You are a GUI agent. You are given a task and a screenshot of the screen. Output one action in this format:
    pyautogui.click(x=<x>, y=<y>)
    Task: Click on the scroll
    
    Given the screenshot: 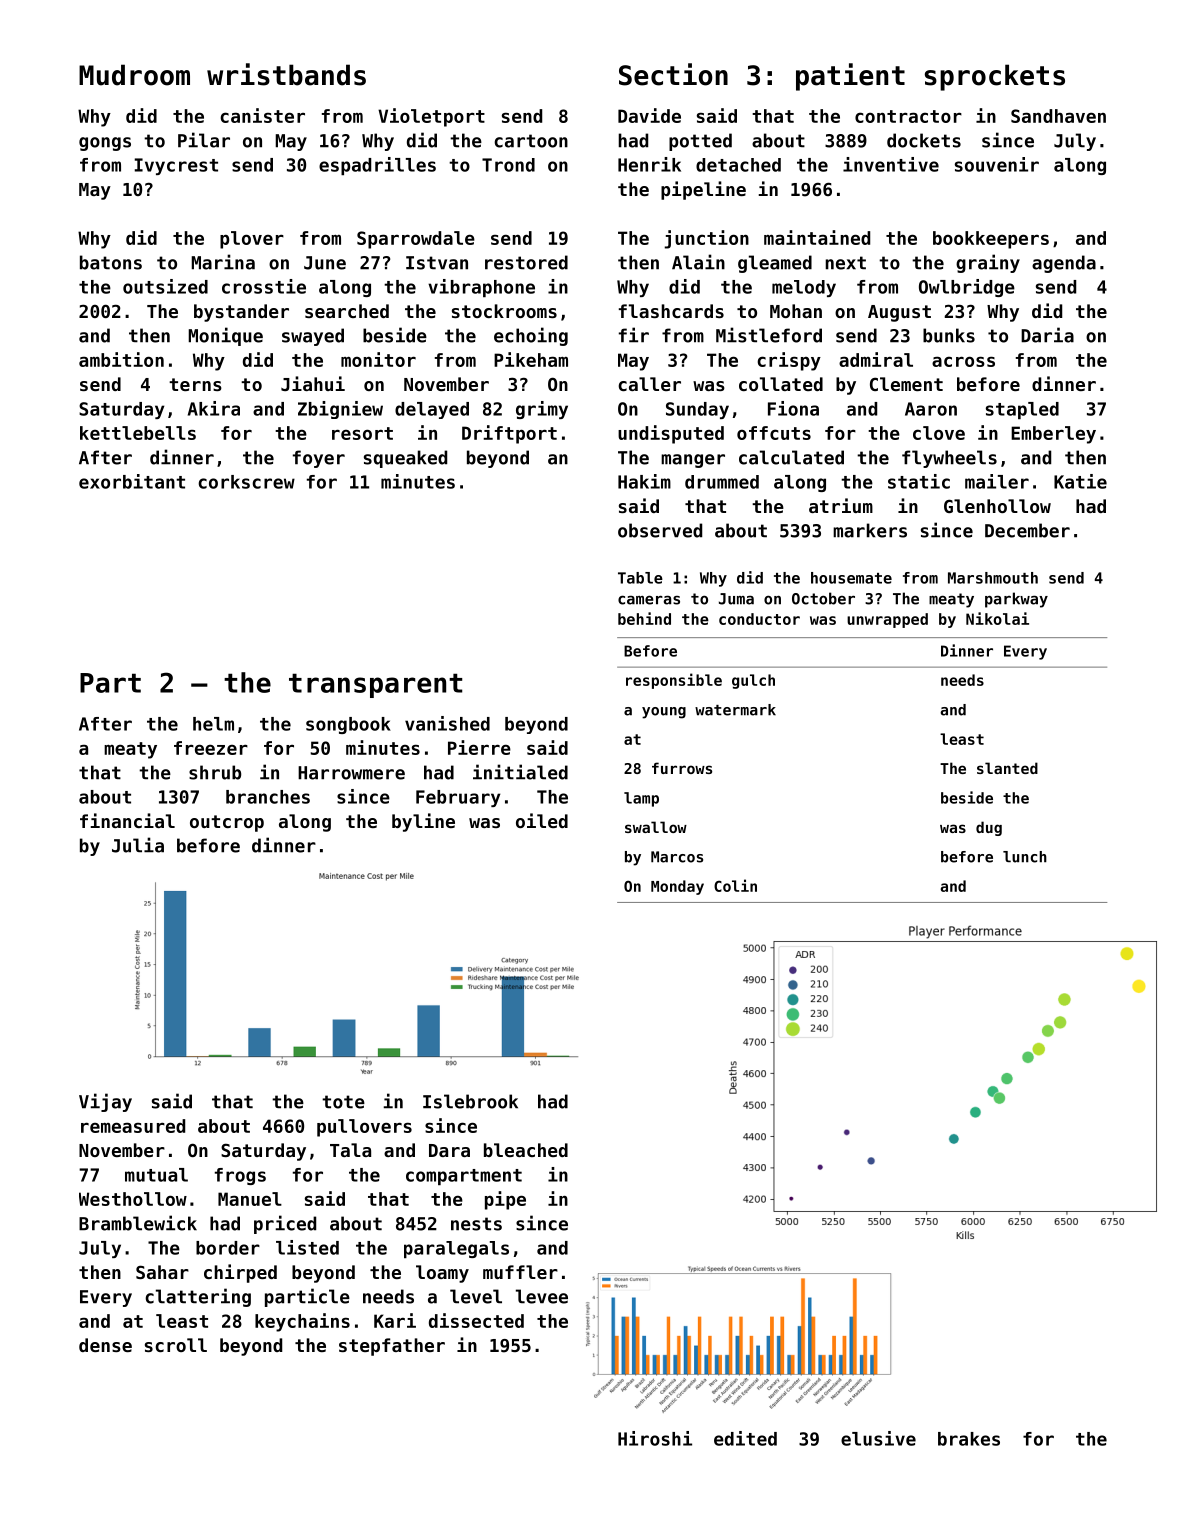 What is the action you would take?
    pyautogui.click(x=176, y=1345)
